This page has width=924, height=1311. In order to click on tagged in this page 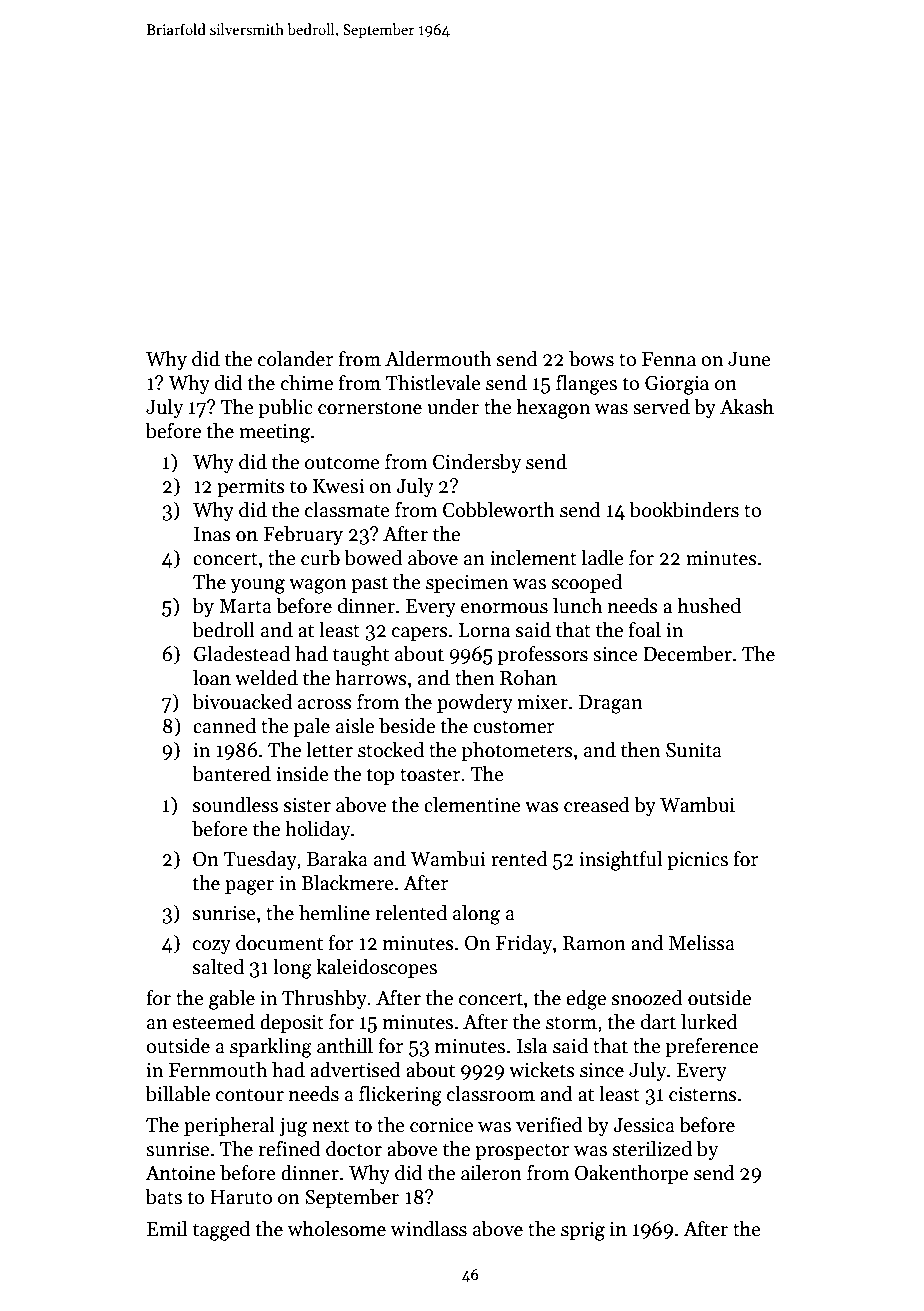, I will do `click(221, 1231)`.
